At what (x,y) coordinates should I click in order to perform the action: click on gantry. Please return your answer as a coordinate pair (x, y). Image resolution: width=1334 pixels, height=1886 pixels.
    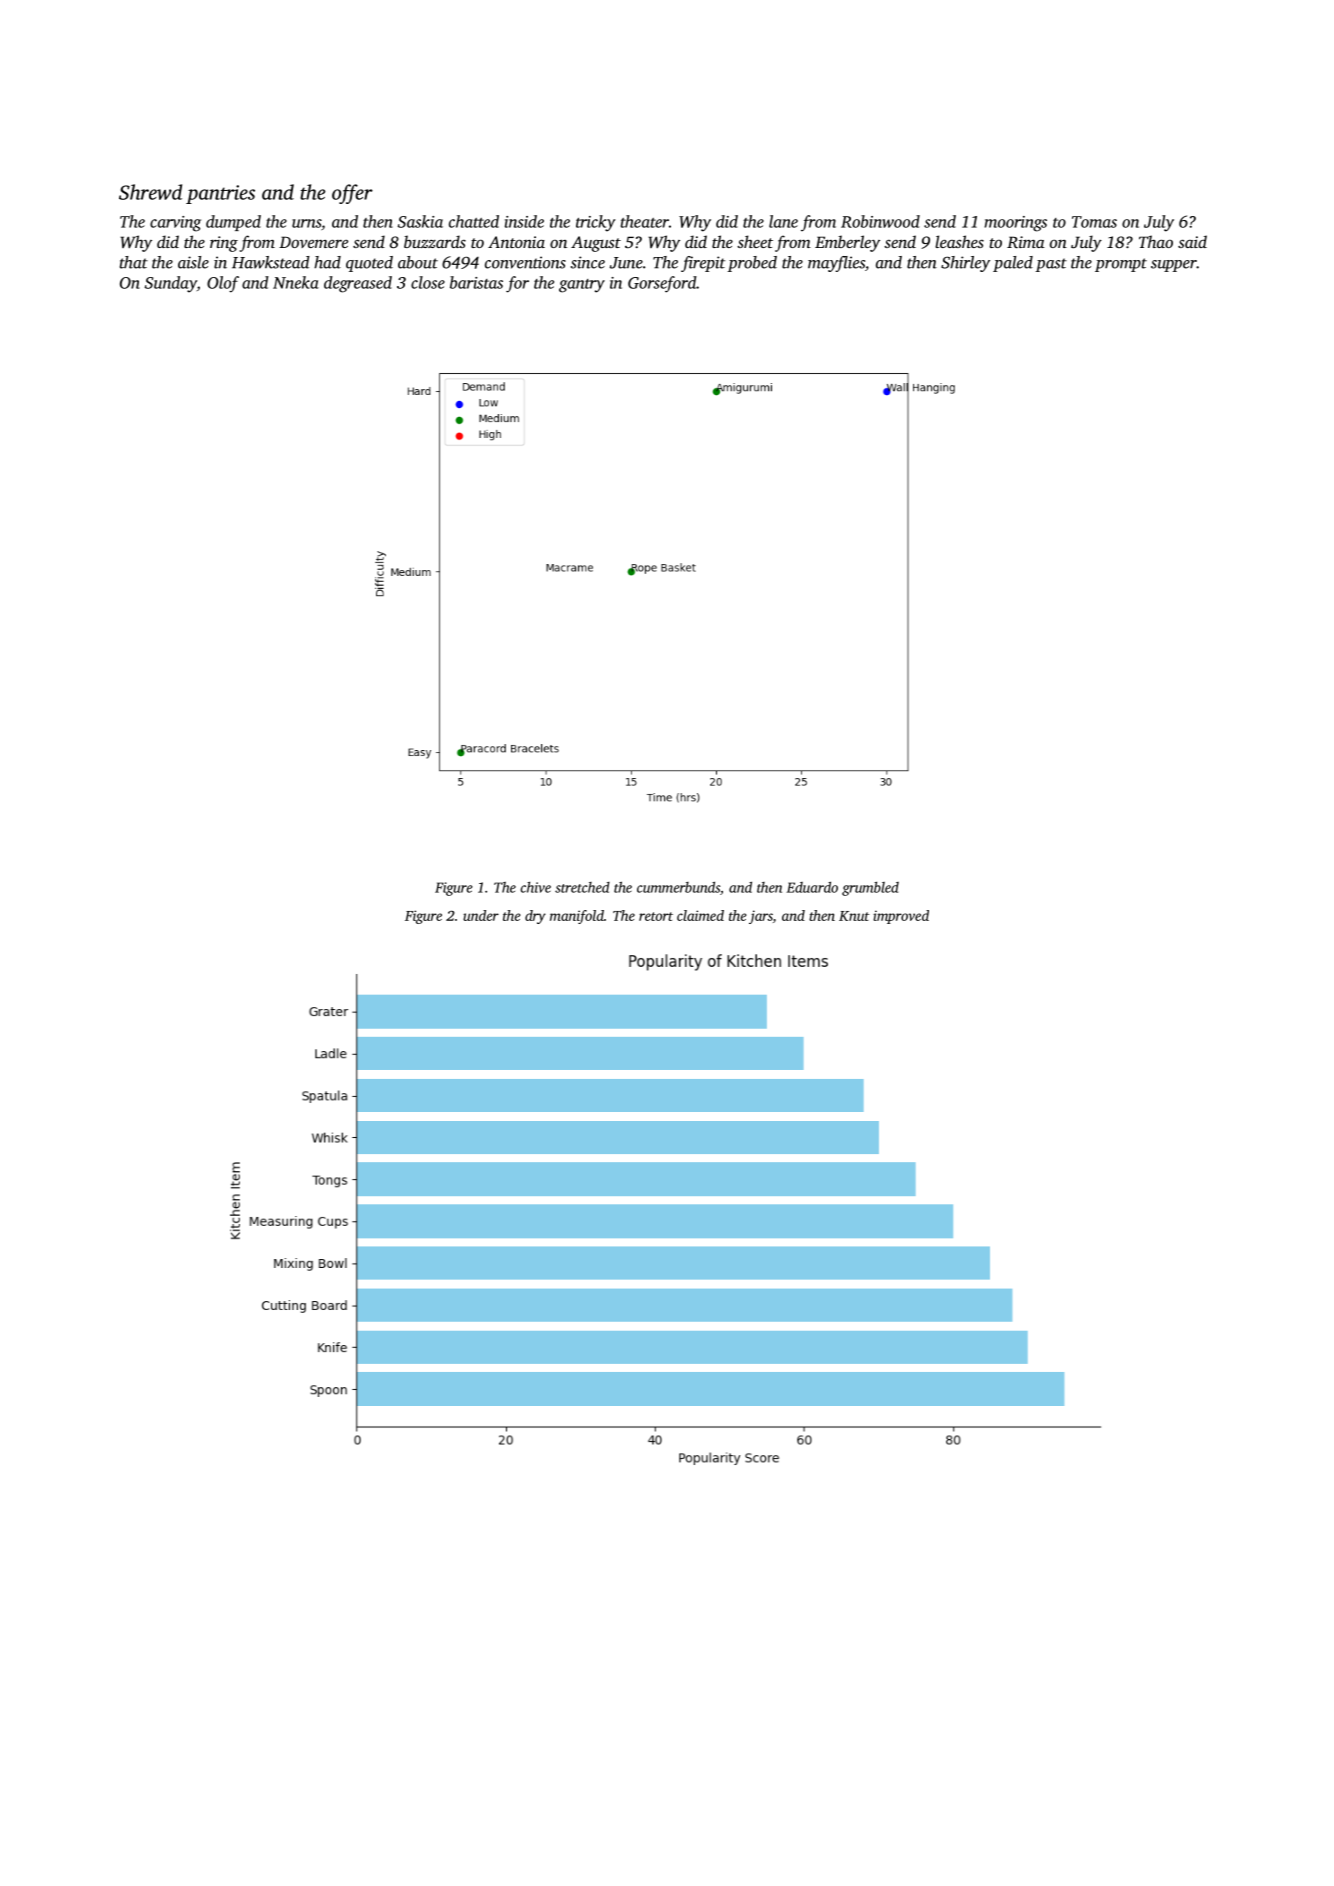
    Looking at the image, I should click on (582, 286).
